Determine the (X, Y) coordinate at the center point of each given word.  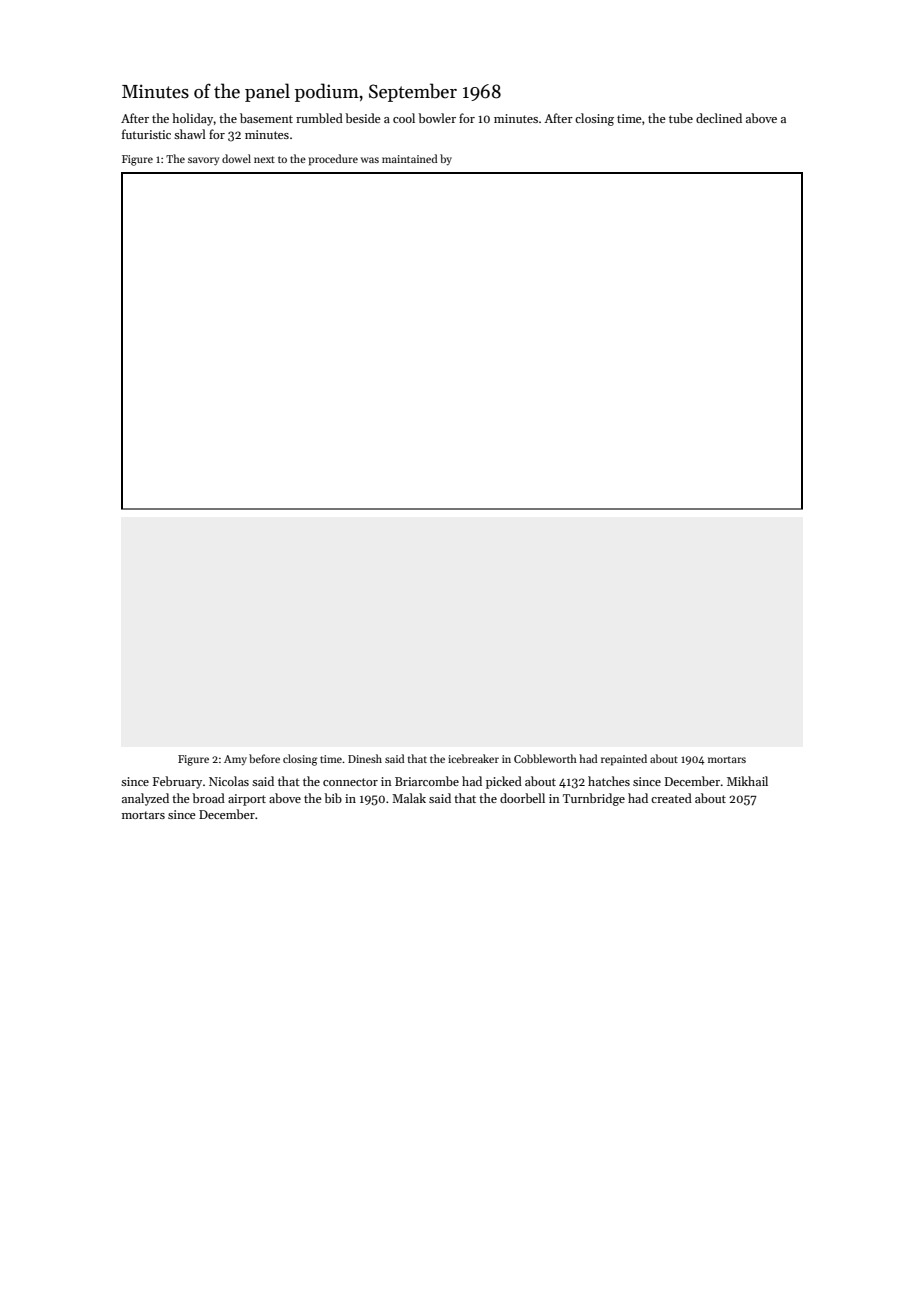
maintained (410, 158)
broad (208, 798)
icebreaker (473, 758)
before (264, 758)
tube (681, 118)
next (264, 159)
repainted (624, 760)
